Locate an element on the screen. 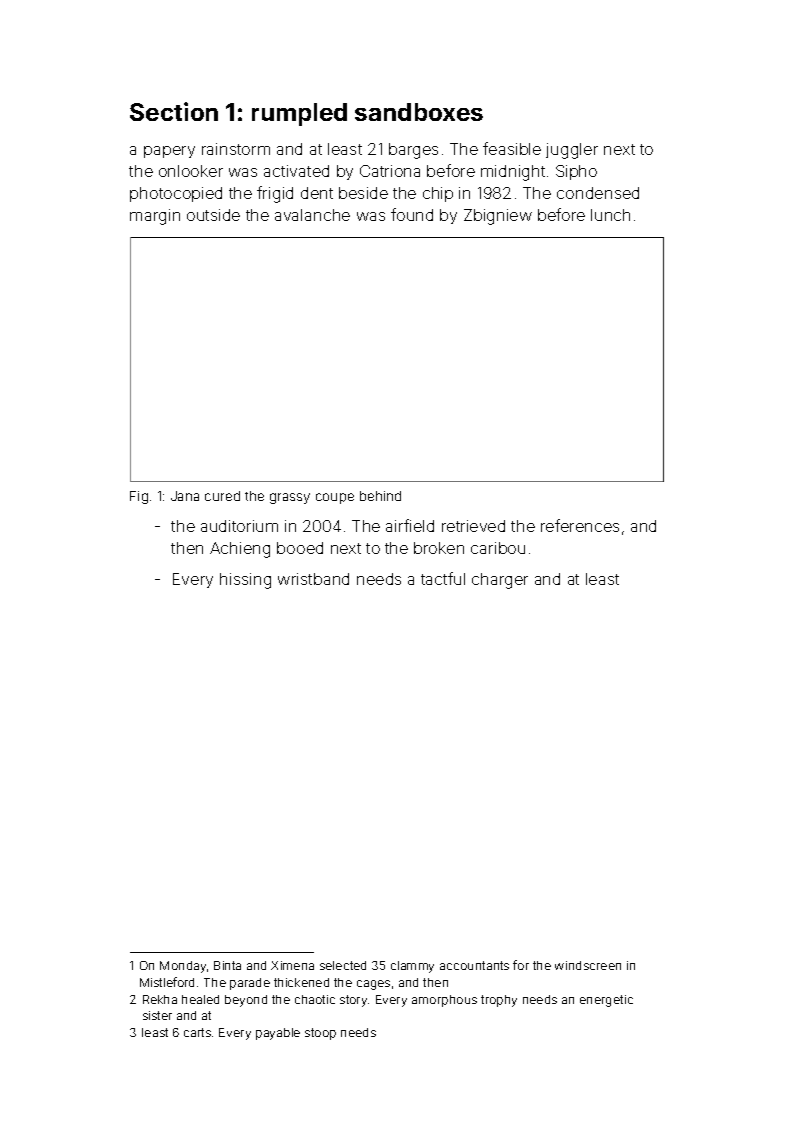 The height and width of the screenshot is (1127, 794). avalanche is located at coordinates (312, 215).
